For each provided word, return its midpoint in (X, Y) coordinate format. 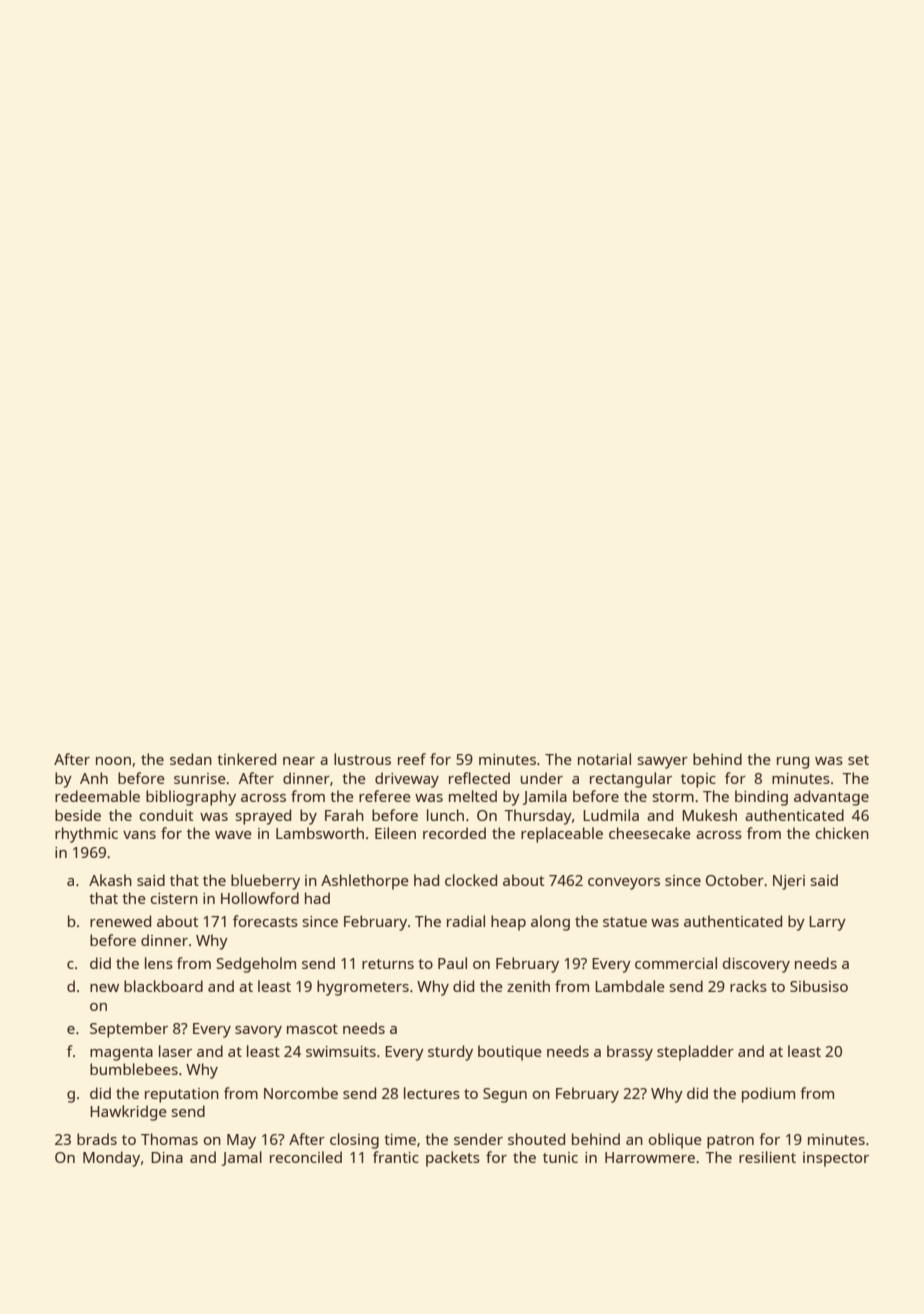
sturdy (450, 1053)
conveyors (624, 884)
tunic (560, 1157)
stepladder (695, 1053)
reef (412, 759)
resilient (767, 1157)
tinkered (246, 759)
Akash (110, 880)
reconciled (306, 1157)
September (129, 1030)
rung (793, 763)
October (735, 880)
